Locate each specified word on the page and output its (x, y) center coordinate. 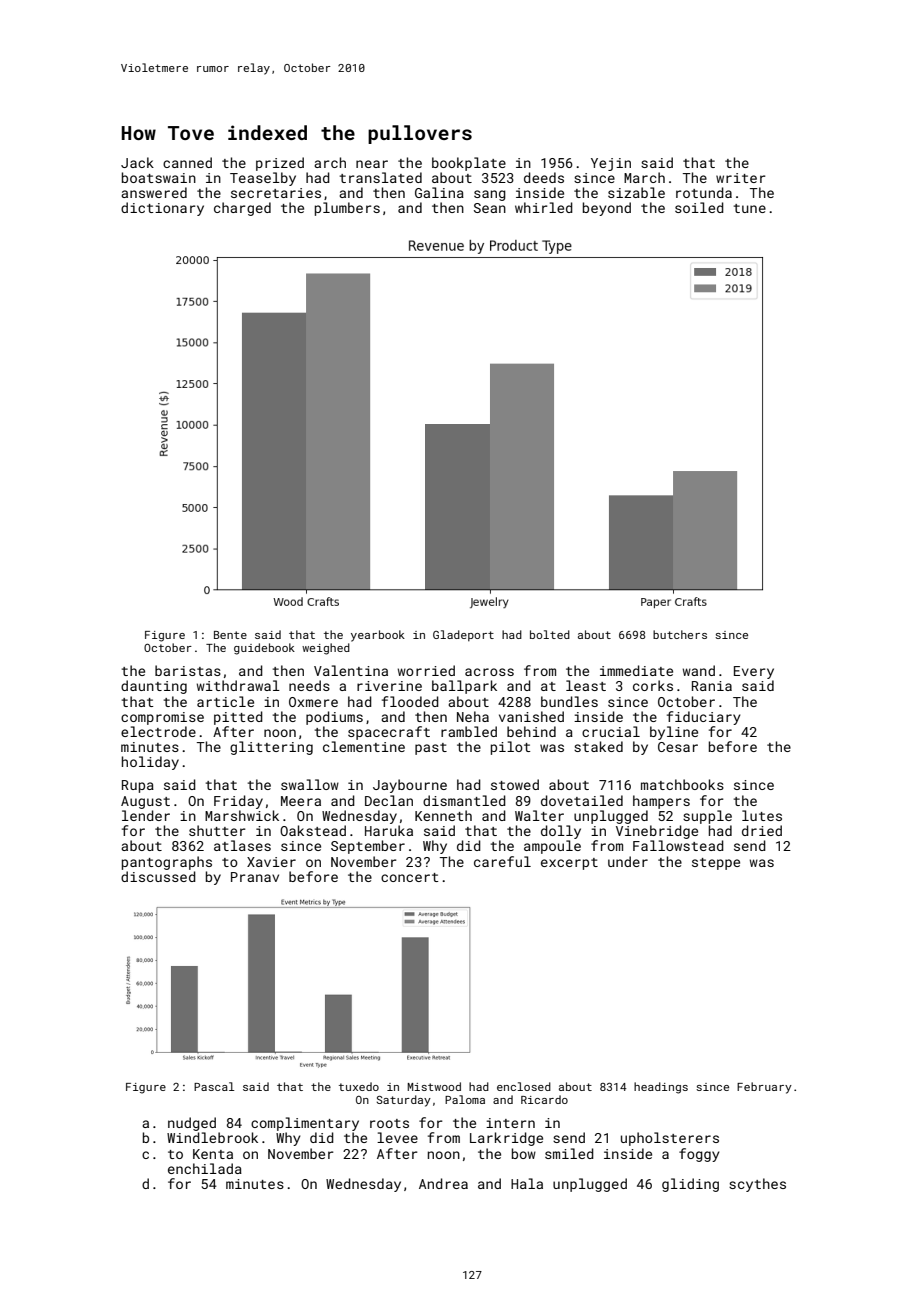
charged (242, 209)
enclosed (524, 1086)
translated (381, 177)
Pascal (214, 1086)
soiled (699, 207)
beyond (607, 209)
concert (409, 877)
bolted (550, 634)
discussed (158, 876)
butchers (680, 634)
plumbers (347, 209)
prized (280, 164)
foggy (699, 1155)
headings (661, 1088)
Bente (230, 635)
